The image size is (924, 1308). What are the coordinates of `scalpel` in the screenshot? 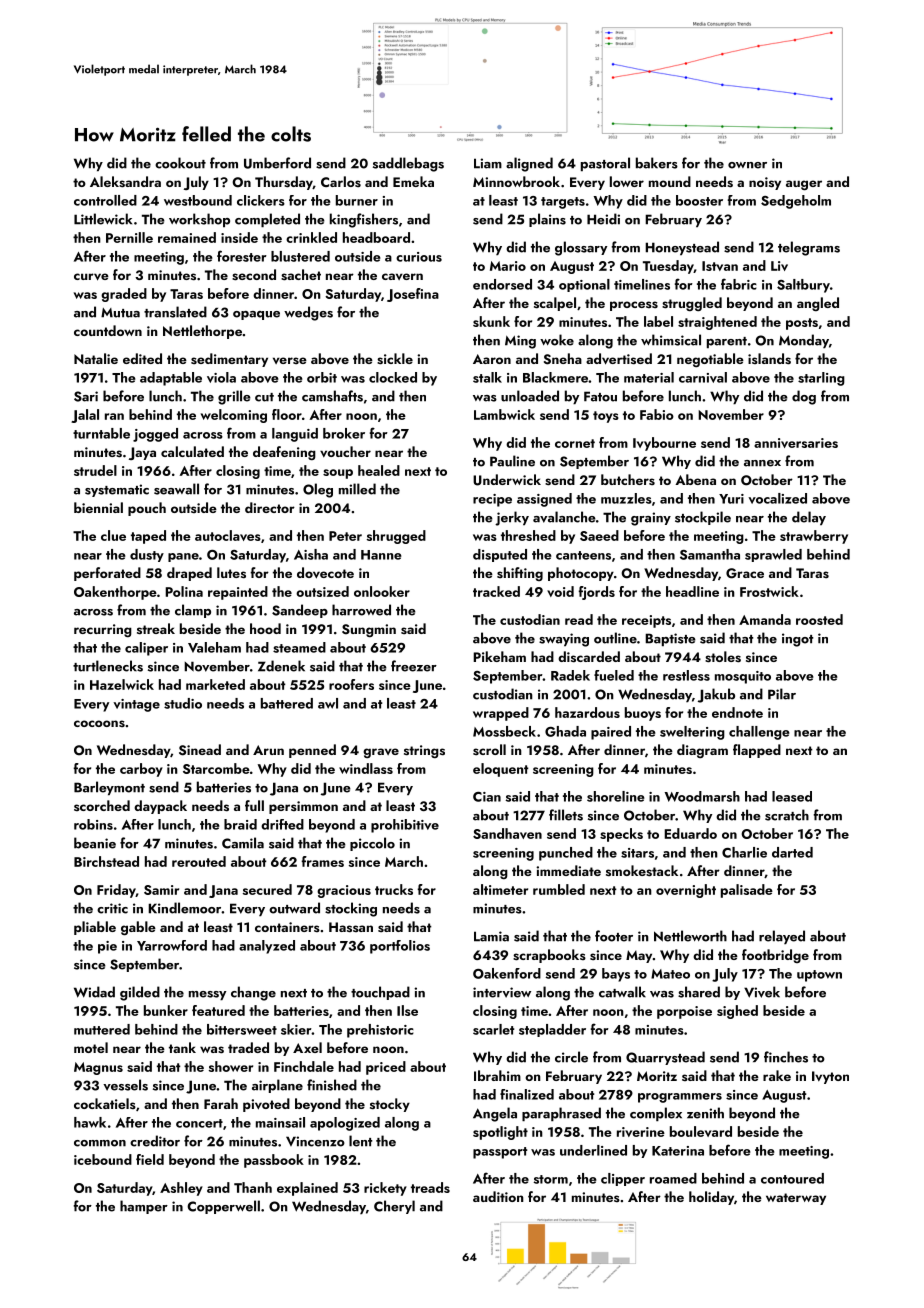 It's located at (555, 304).
